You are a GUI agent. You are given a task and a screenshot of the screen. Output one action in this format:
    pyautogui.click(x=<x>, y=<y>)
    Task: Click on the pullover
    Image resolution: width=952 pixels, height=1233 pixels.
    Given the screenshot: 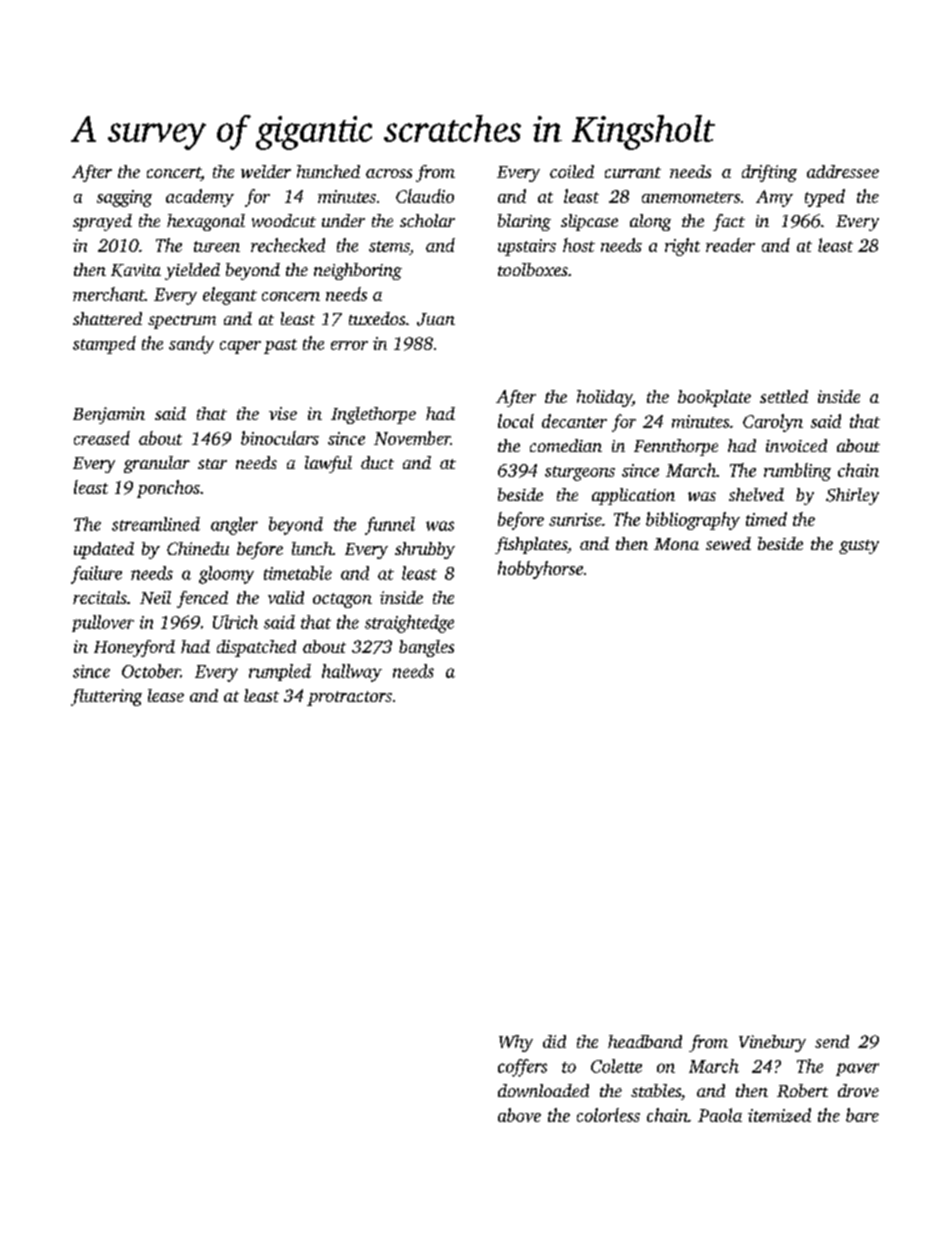 What is the action you would take?
    pyautogui.click(x=103, y=623)
